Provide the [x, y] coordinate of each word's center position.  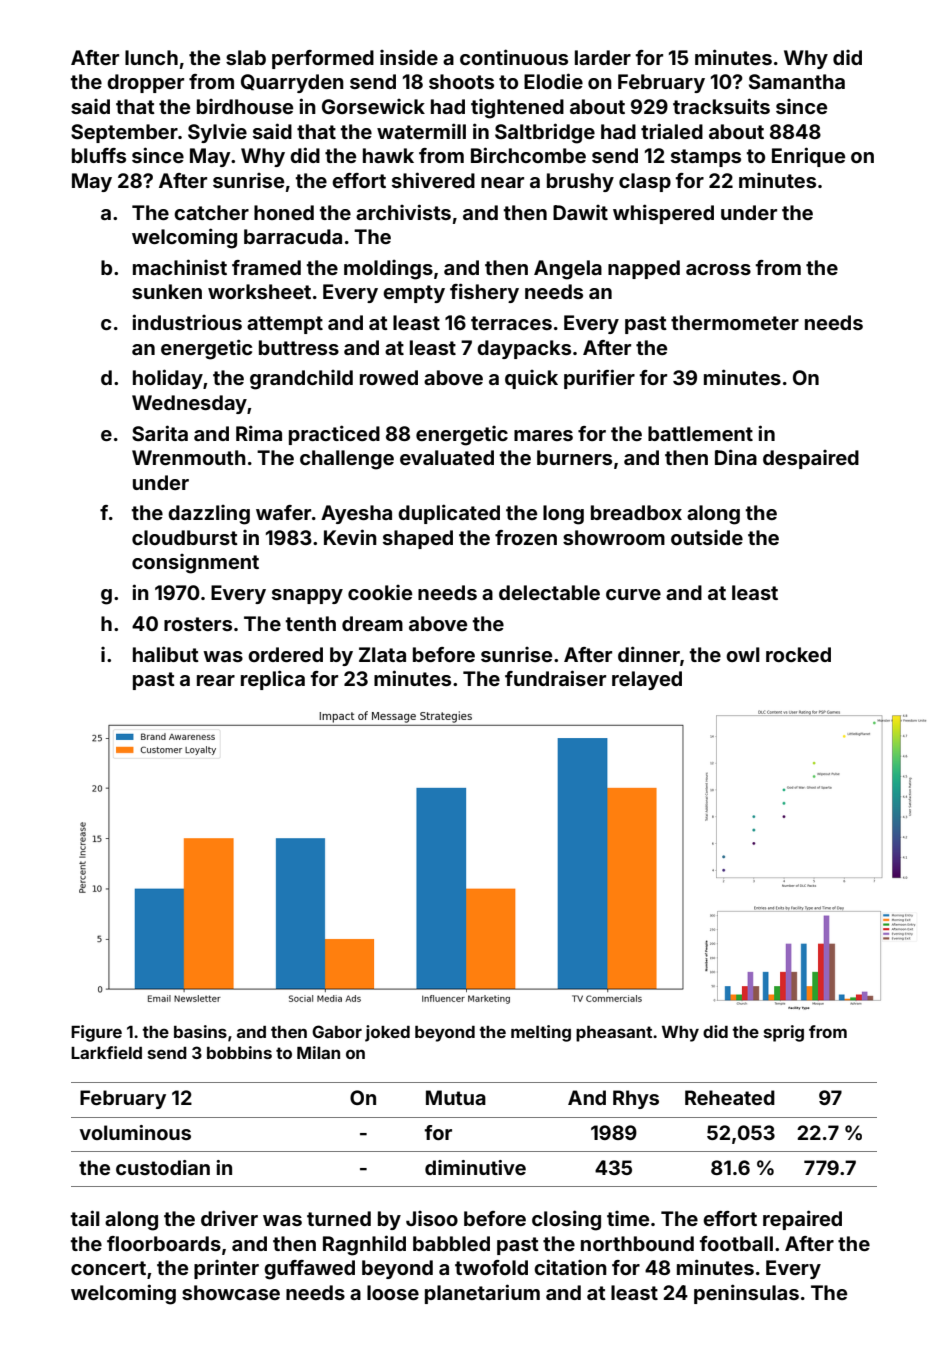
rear [216, 680]
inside [409, 57]
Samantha [797, 81]
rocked [798, 654]
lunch [151, 57]
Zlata [382, 654]
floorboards [164, 1243]
